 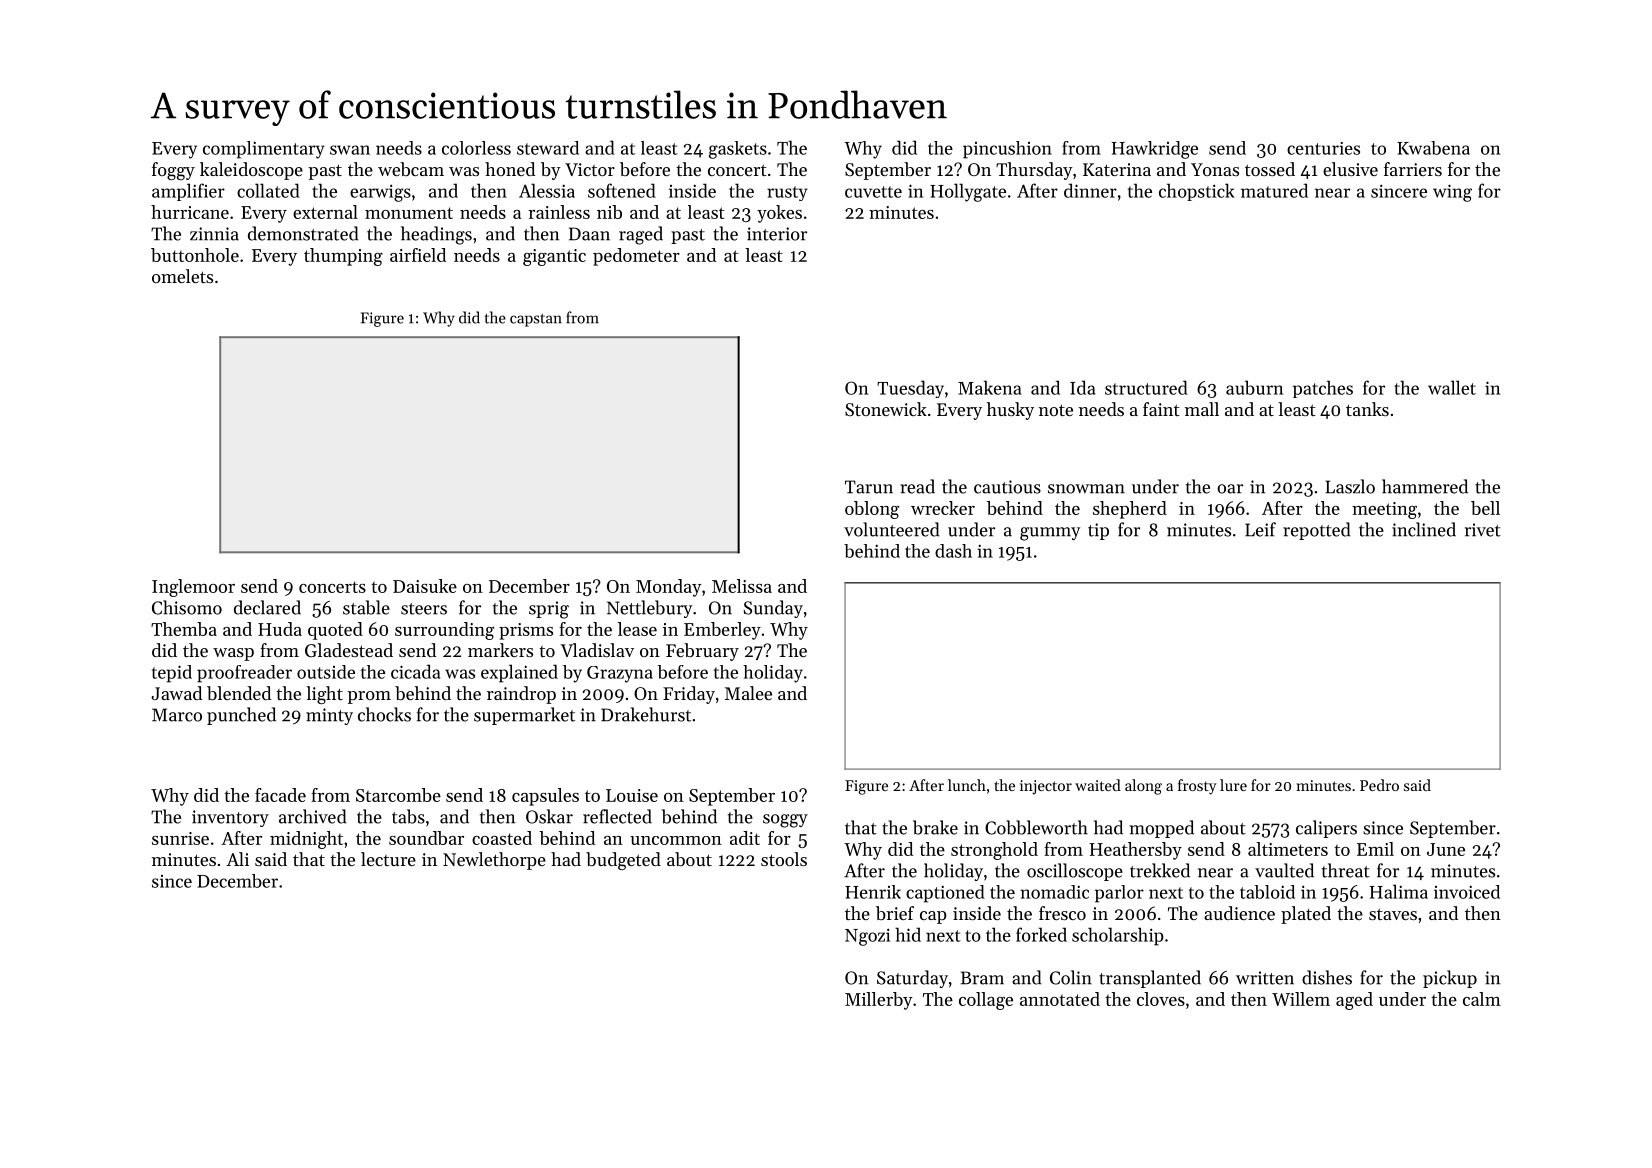 I want to click on interior, so click(x=777, y=234).
